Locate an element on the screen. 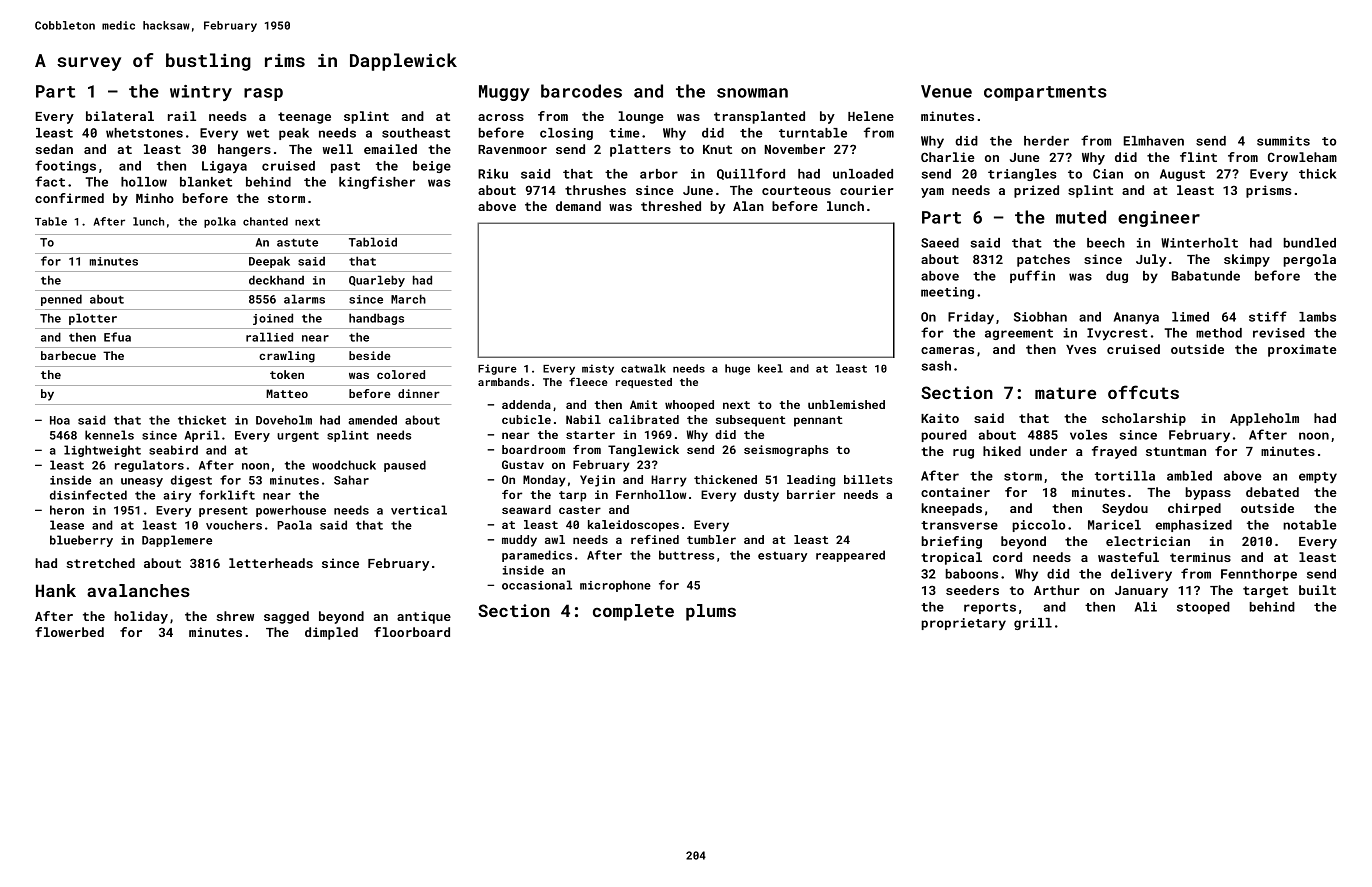 The width and height of the screenshot is (1372, 887). Elmhaven is located at coordinates (1153, 141).
